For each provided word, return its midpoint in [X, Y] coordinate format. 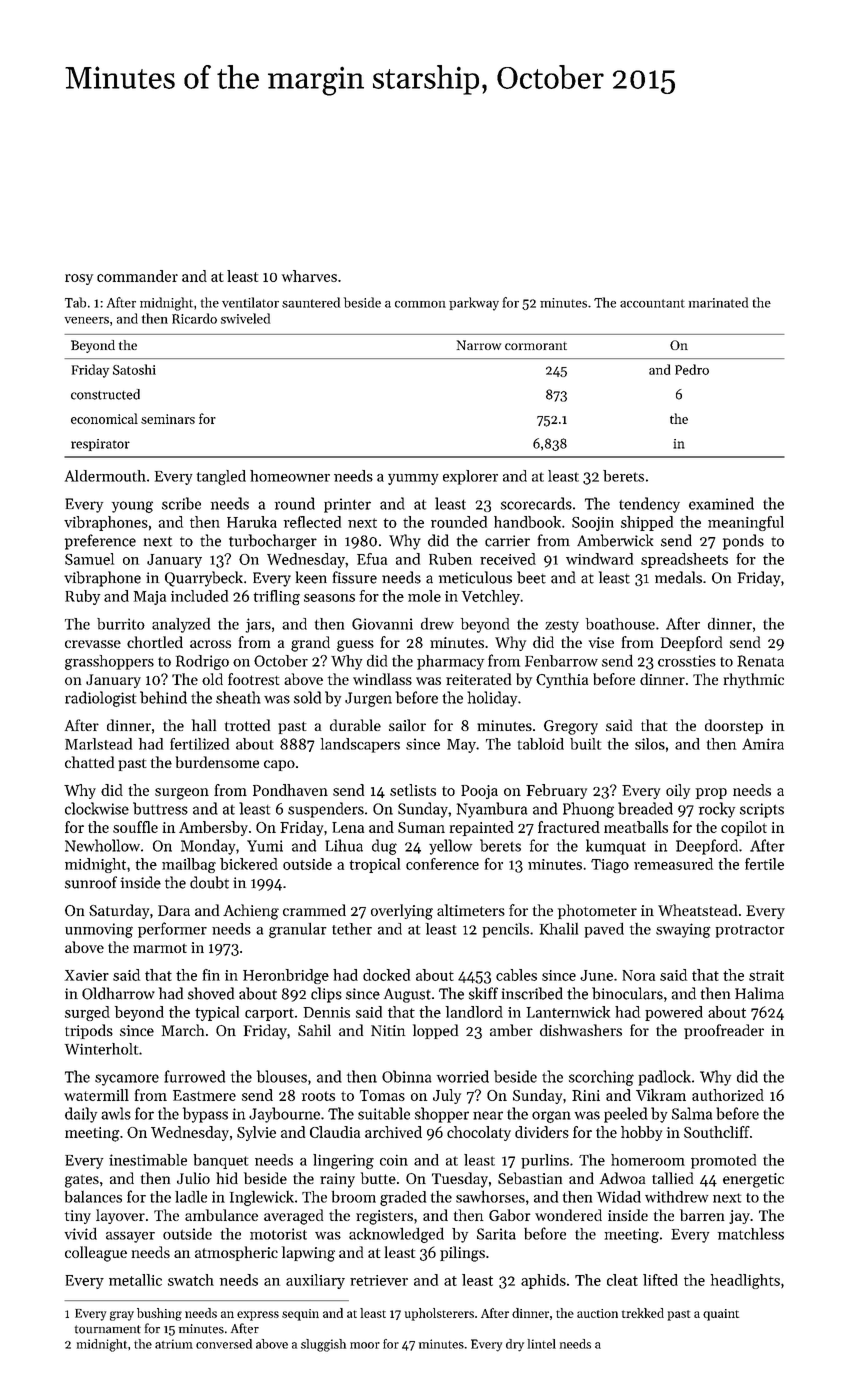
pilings [462, 1254]
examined [721, 503]
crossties [687, 661]
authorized [728, 1095]
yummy [413, 479]
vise [601, 642]
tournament [108, 1329]
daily [81, 1115]
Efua [372, 559]
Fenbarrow [561, 661]
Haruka [252, 522]
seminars [168, 419]
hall [204, 725]
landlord [474, 1012]
